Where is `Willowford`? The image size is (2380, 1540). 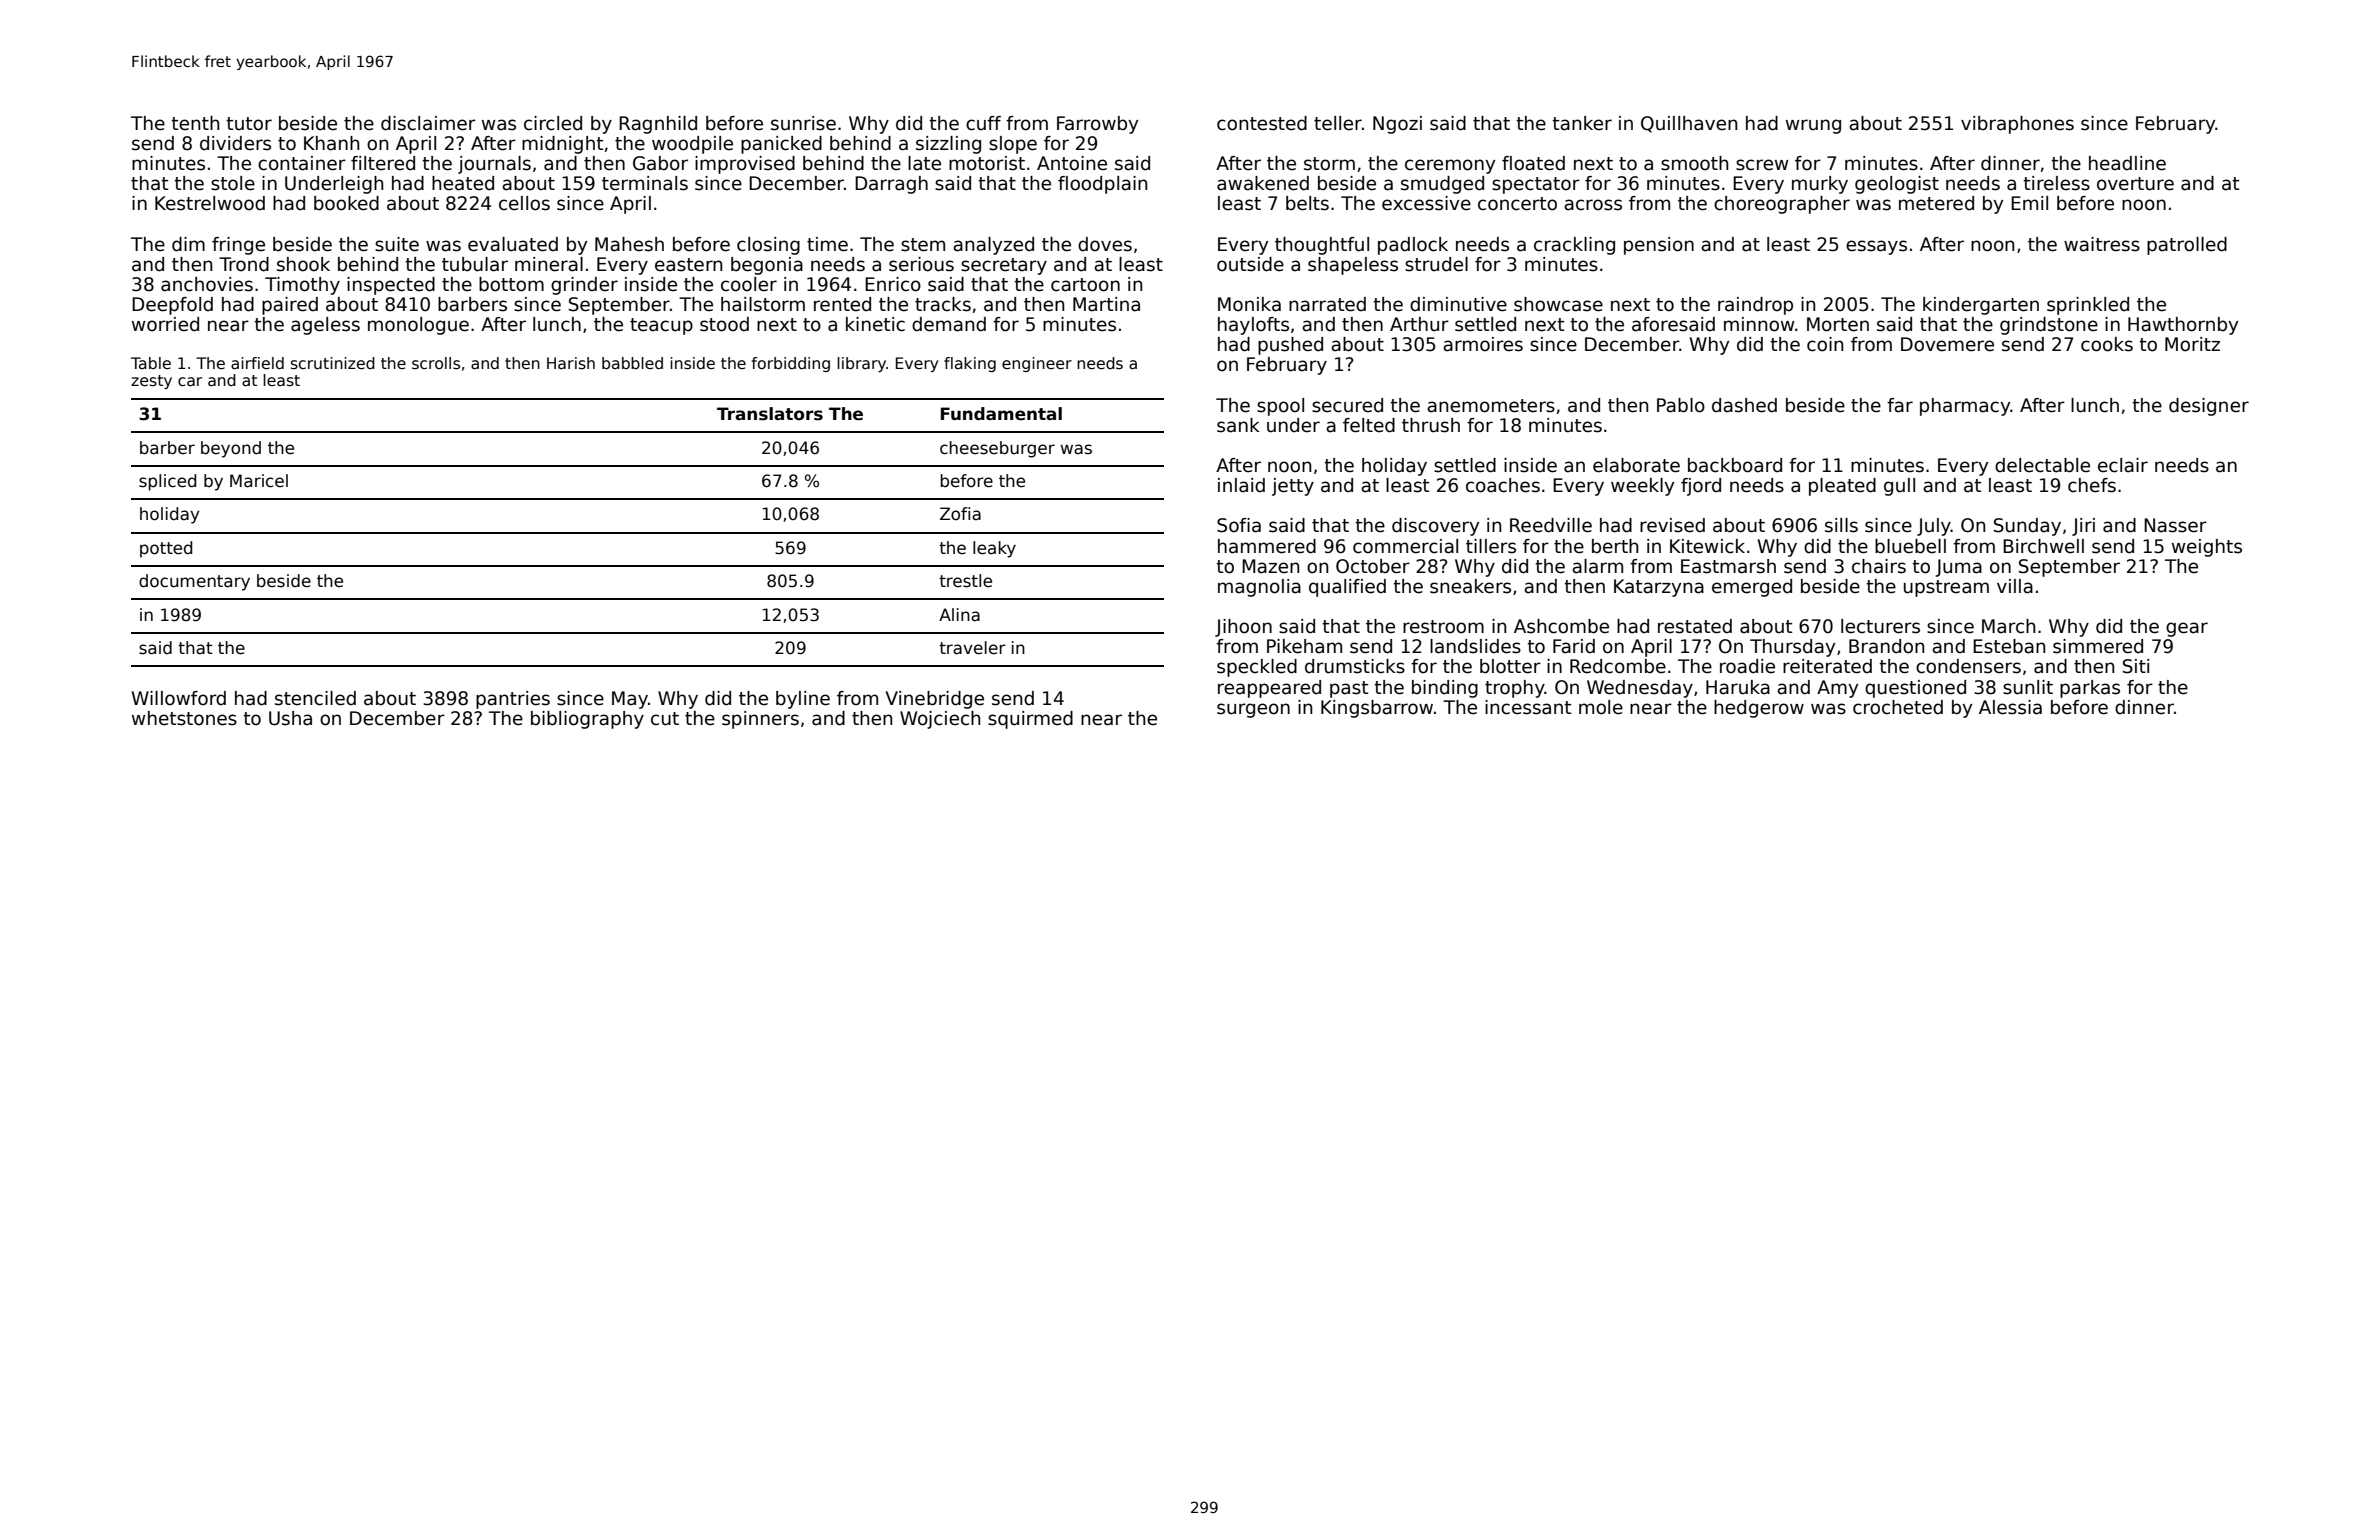 Willowford is located at coordinates (179, 698).
